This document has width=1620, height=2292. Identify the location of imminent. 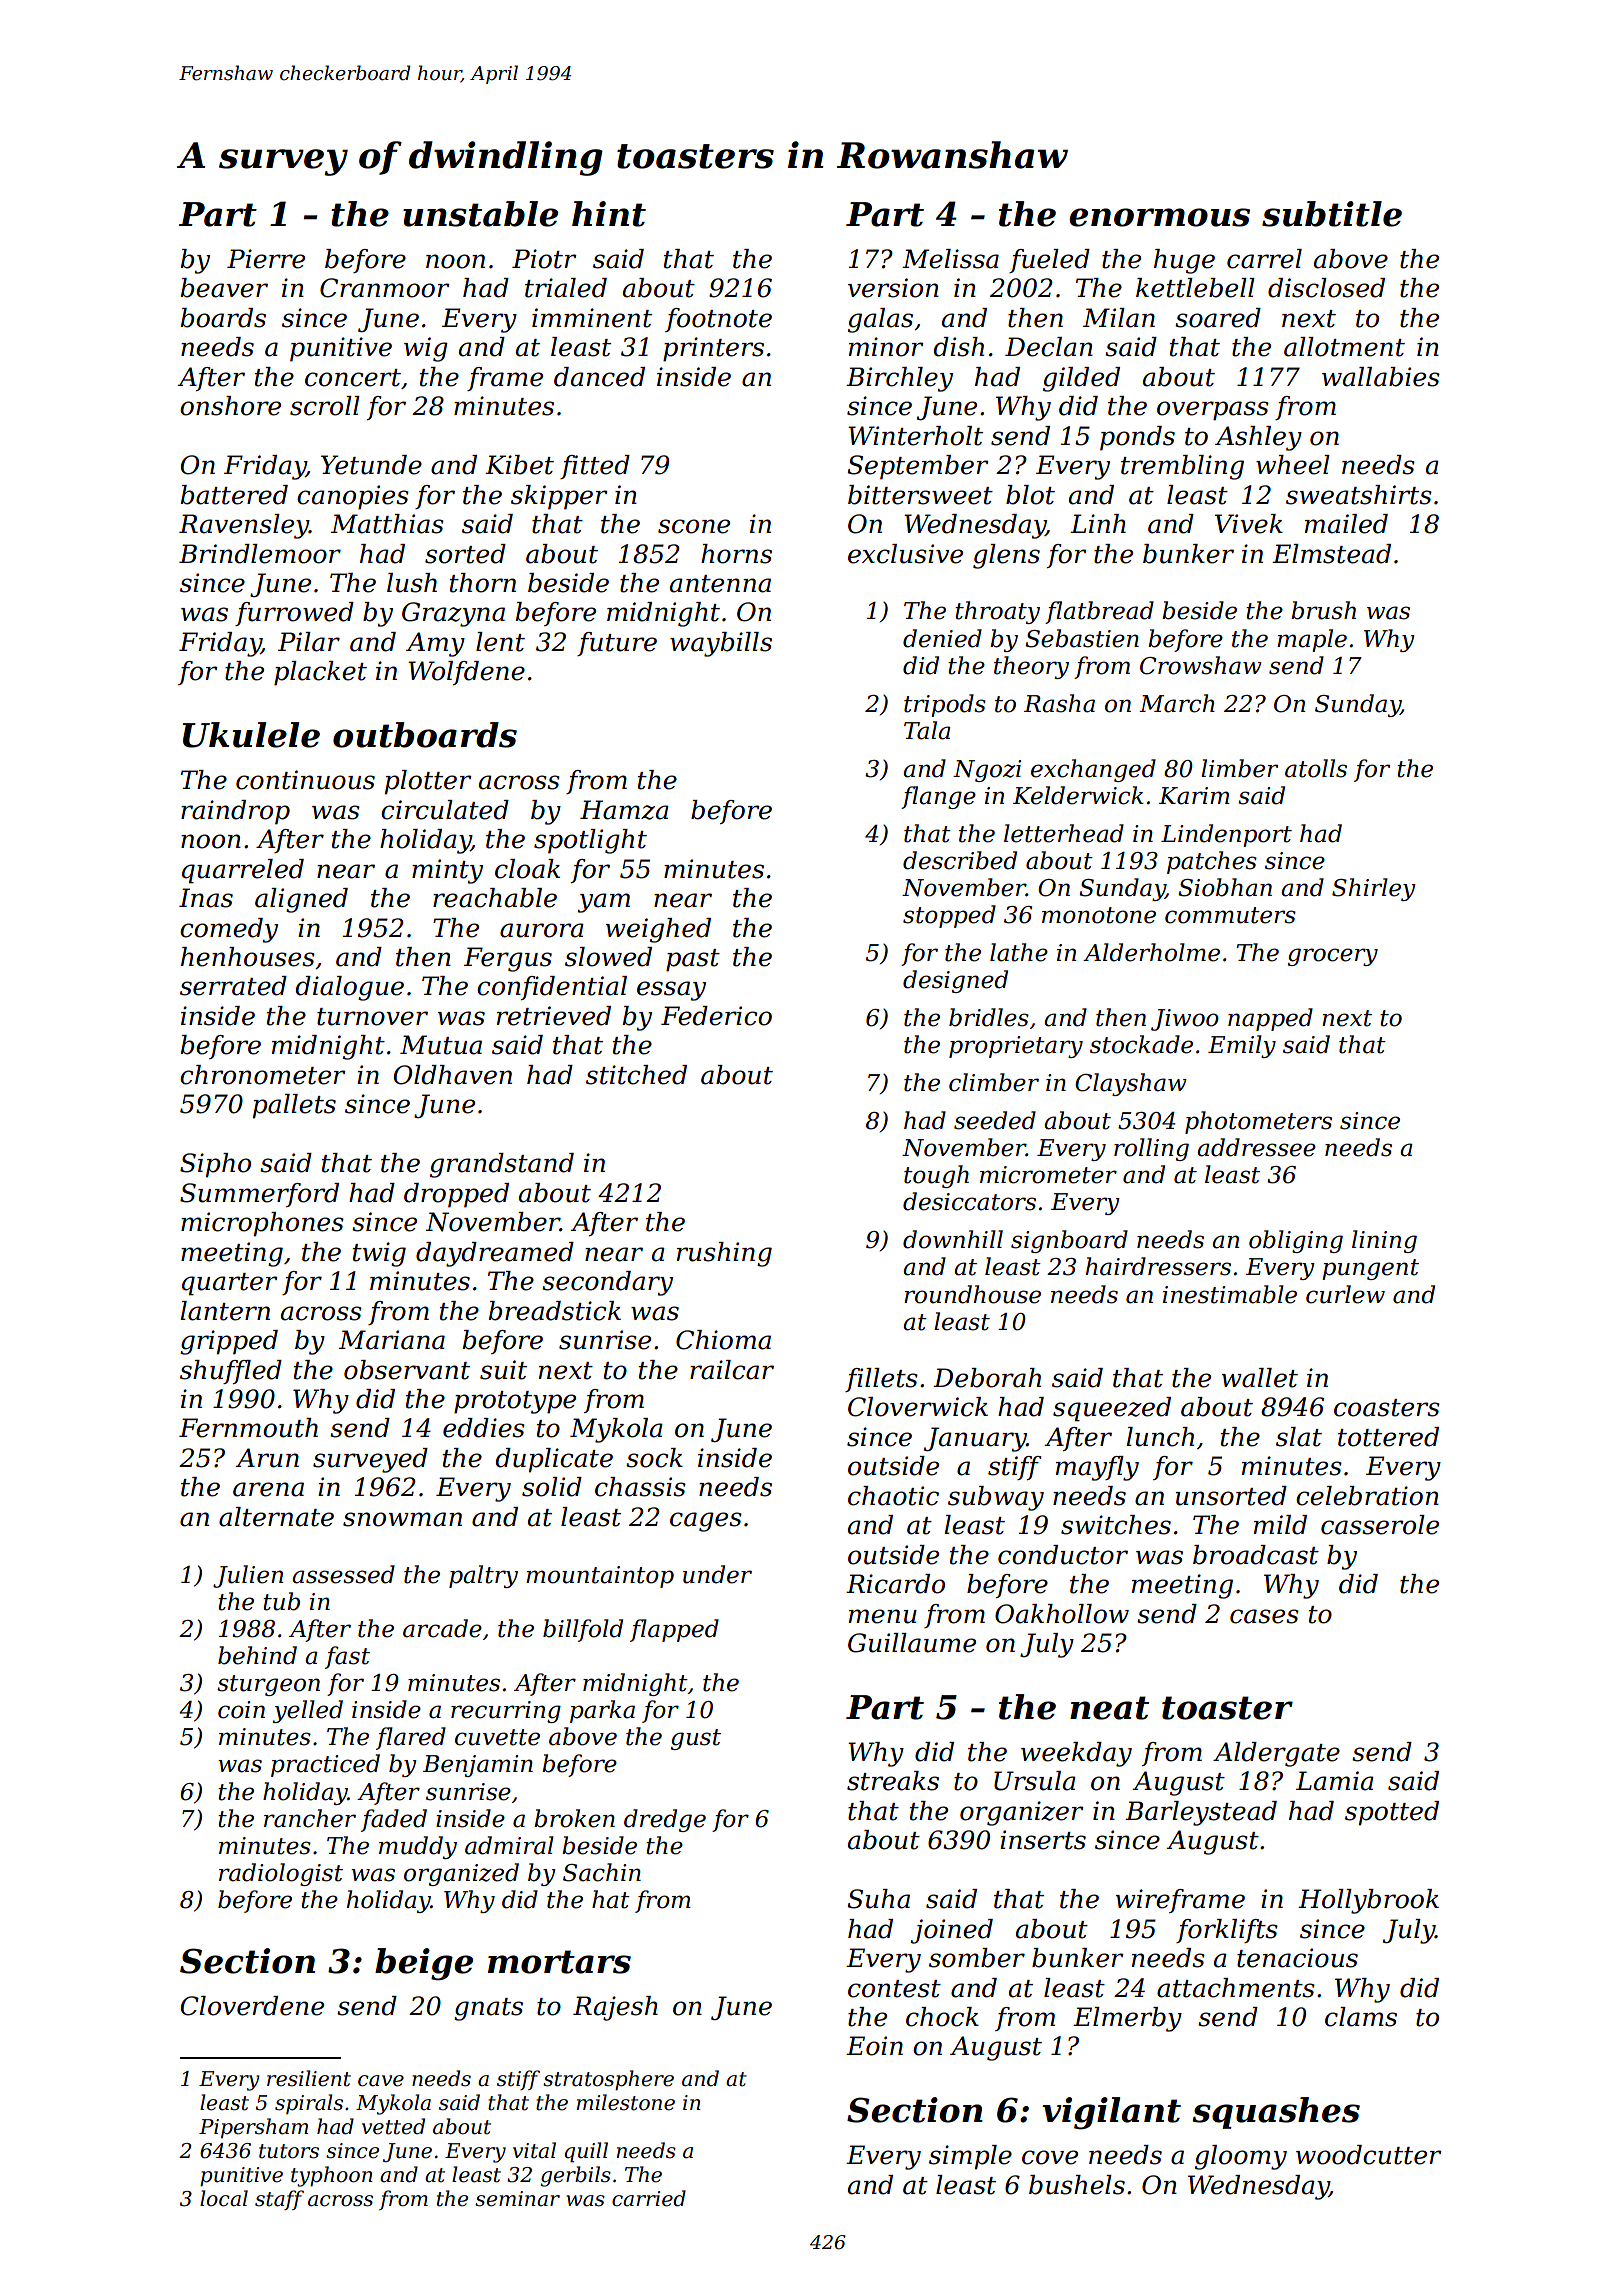
(592, 318).
